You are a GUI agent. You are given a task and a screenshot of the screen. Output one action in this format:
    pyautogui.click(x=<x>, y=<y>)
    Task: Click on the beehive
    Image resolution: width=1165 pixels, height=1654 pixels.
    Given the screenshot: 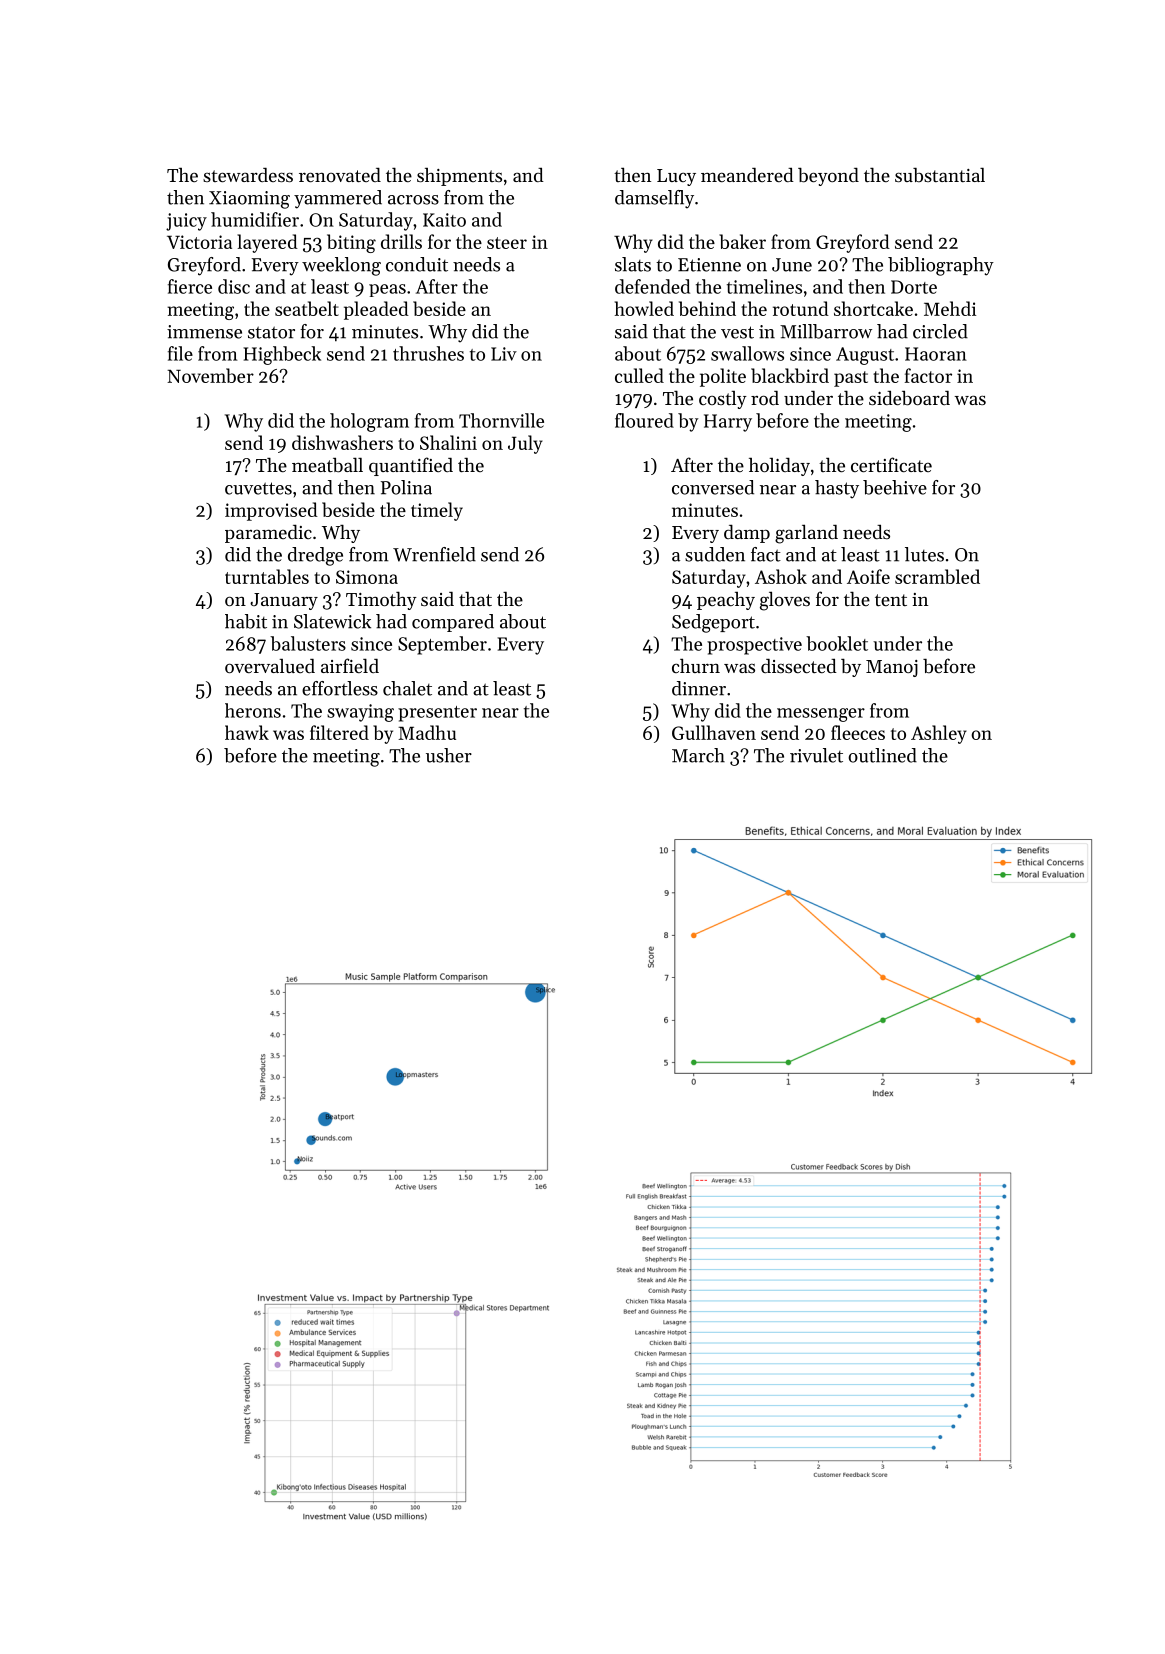 What is the action you would take?
    pyautogui.click(x=895, y=487)
